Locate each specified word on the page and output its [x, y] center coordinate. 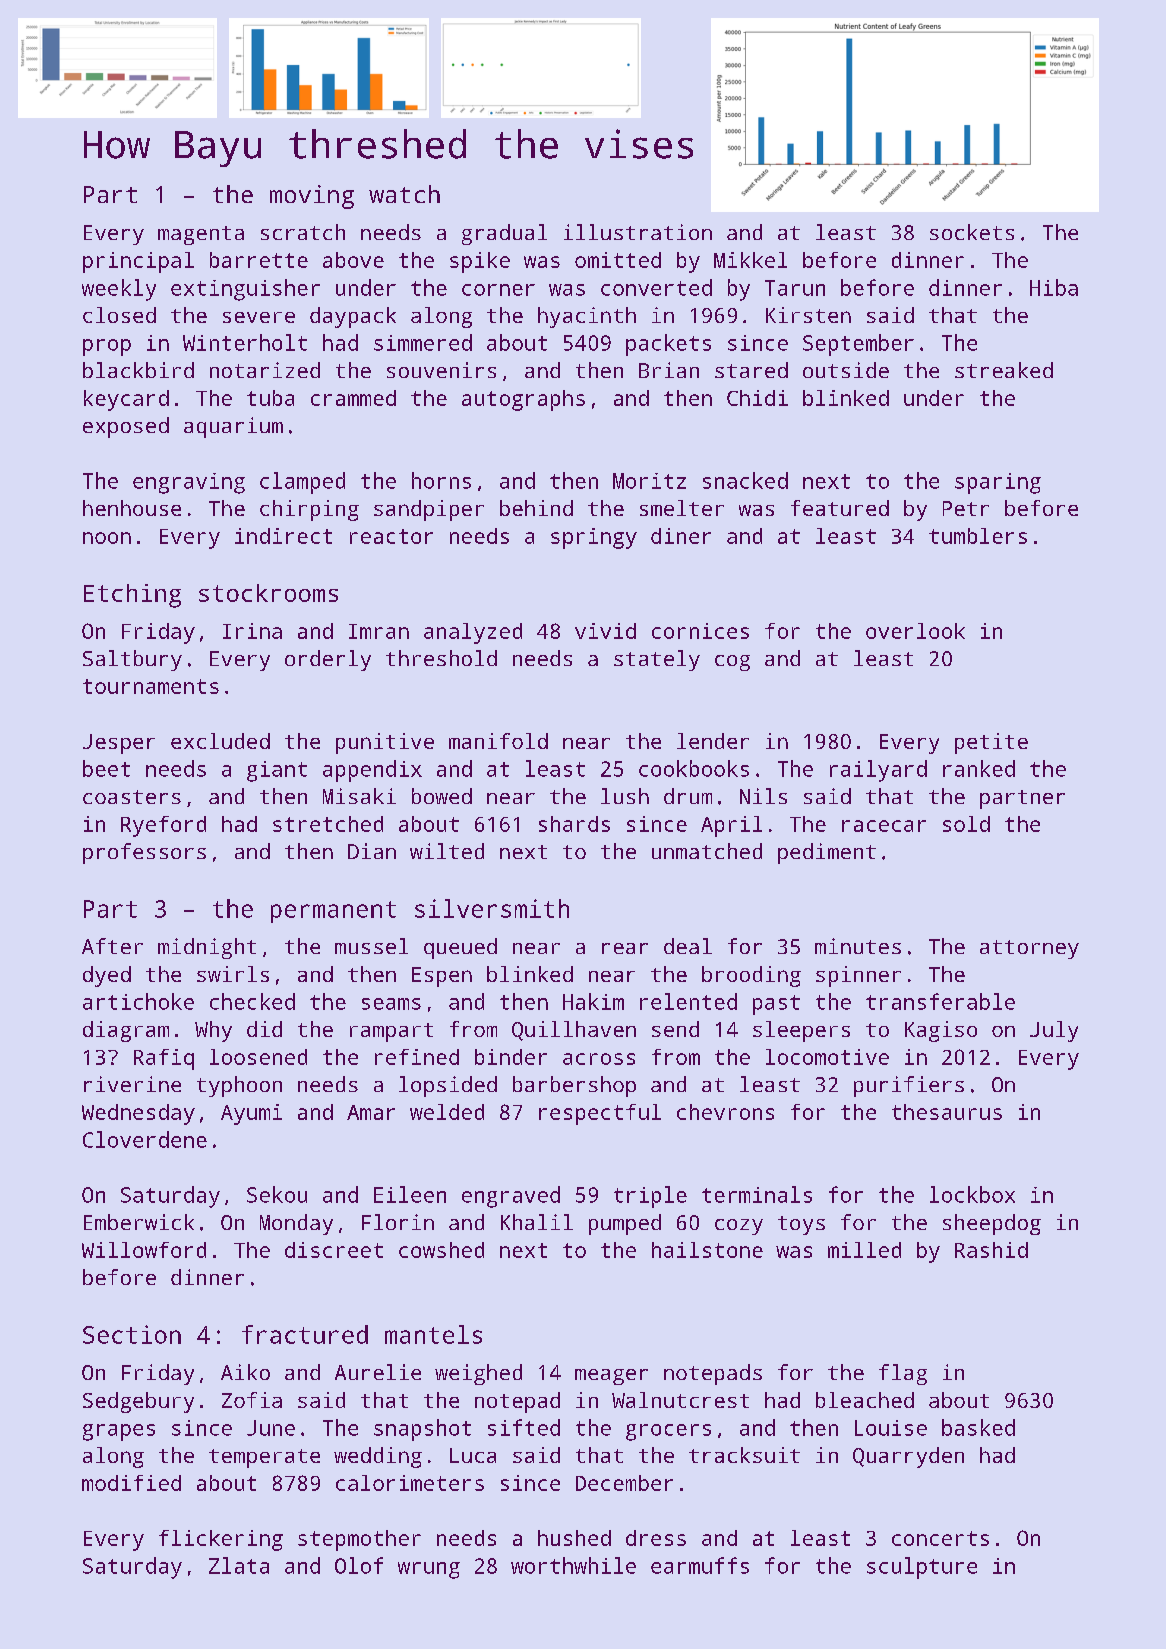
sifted [524, 1427]
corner [498, 290]
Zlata [239, 1565]
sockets [972, 232]
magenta [201, 235]
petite [991, 743]
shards [574, 824]
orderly [328, 660]
